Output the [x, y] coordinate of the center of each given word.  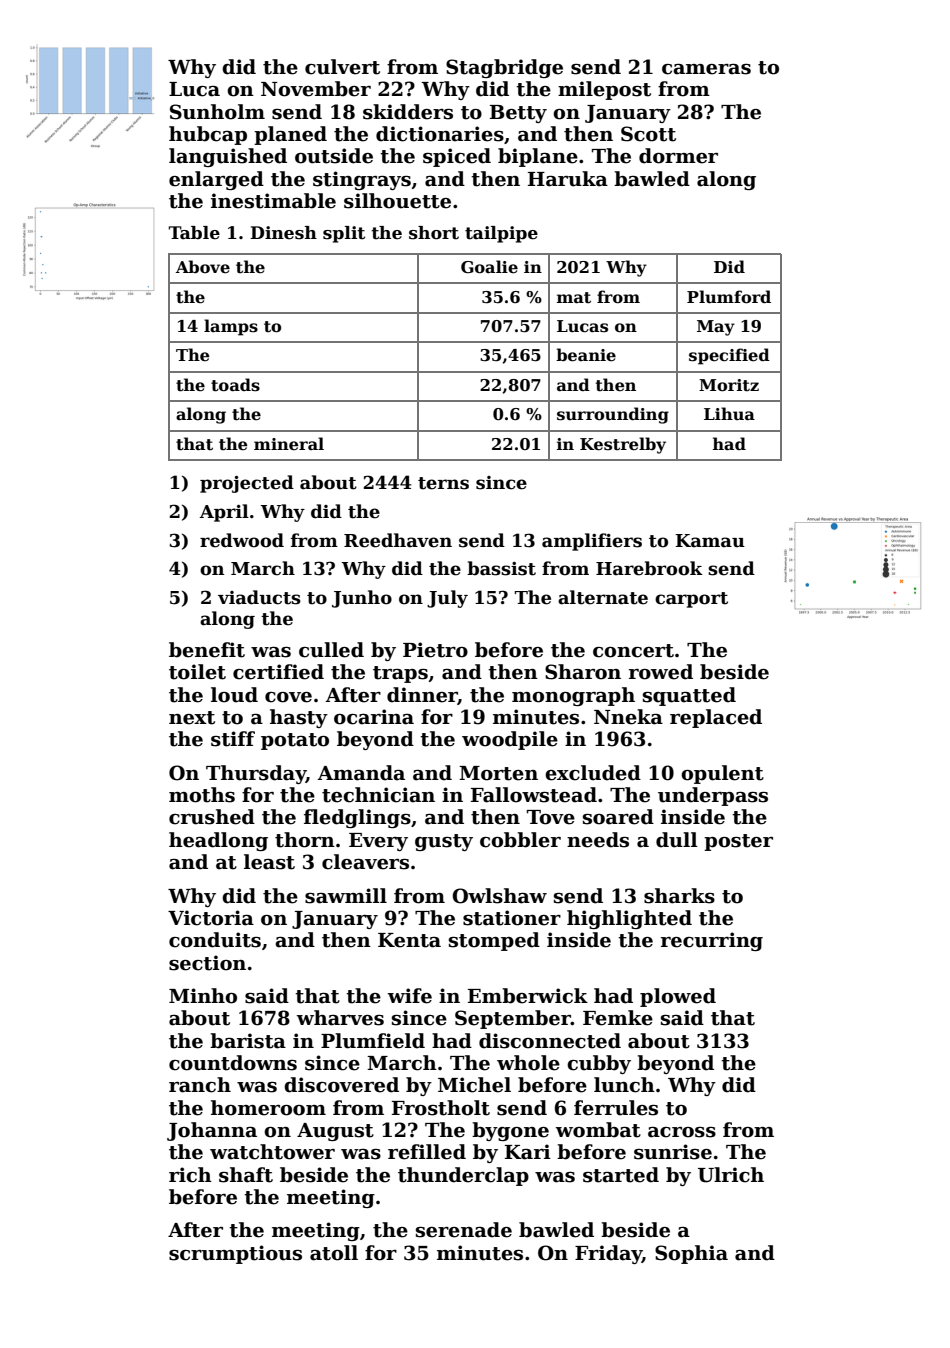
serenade [464, 1230]
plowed [678, 997]
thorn [305, 840]
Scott [648, 134]
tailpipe [501, 234]
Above [203, 267]
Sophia [691, 1254]
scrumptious [235, 1254]
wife [410, 996]
